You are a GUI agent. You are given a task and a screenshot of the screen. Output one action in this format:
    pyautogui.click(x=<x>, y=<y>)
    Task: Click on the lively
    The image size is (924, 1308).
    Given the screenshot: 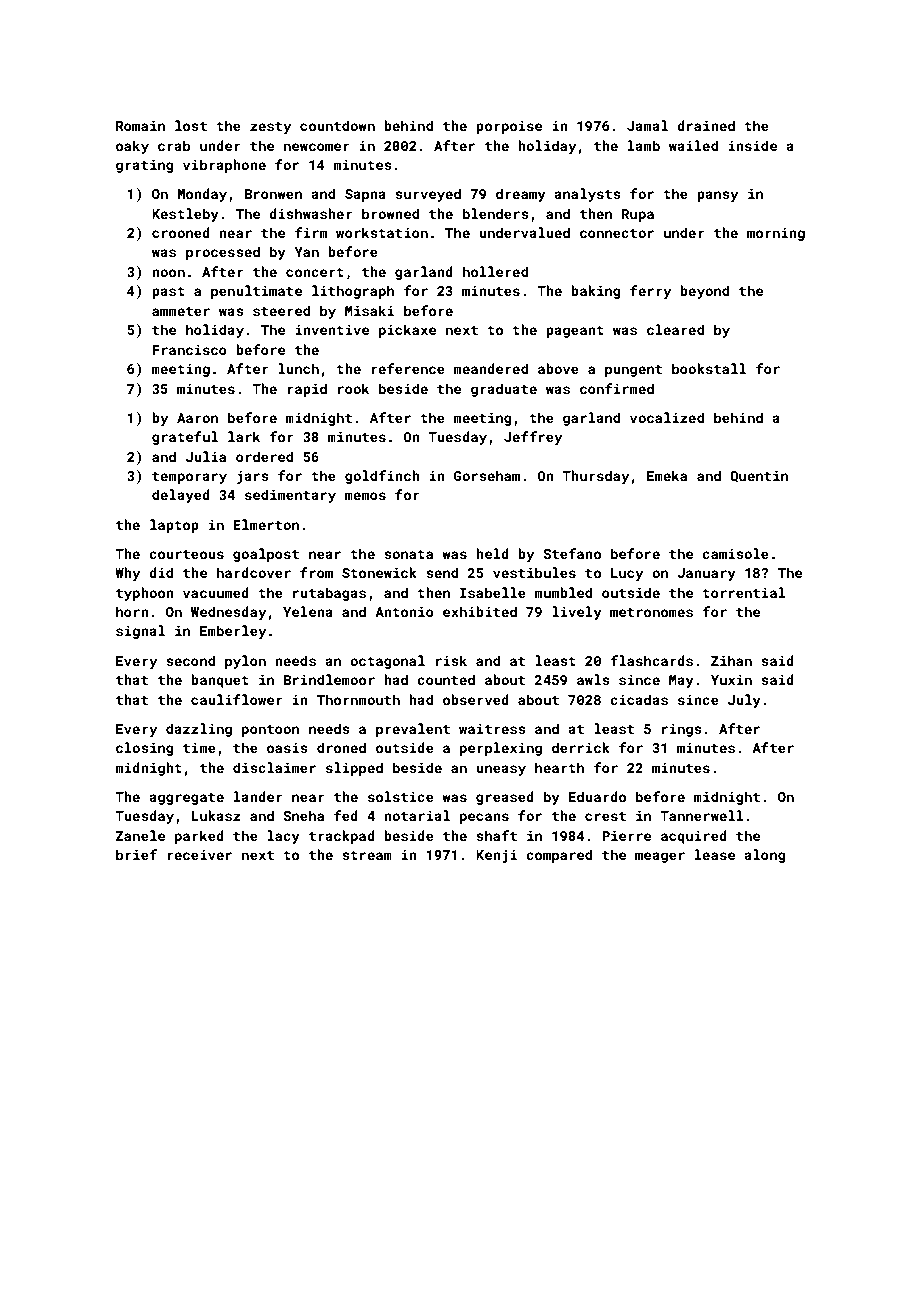 What is the action you would take?
    pyautogui.click(x=577, y=613)
